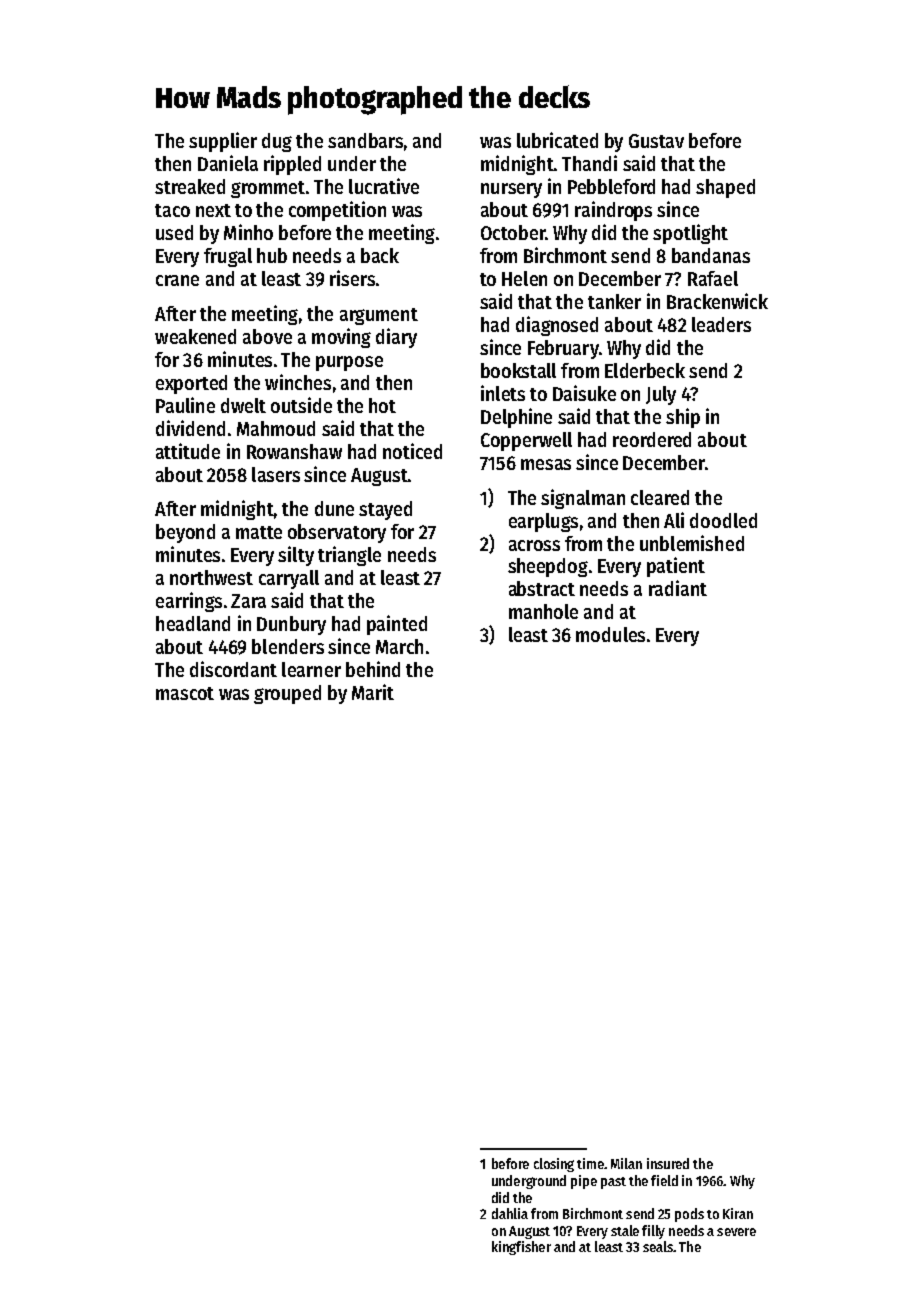 Image resolution: width=924 pixels, height=1311 pixels. What do you see at coordinates (213, 210) in the screenshot?
I see `next` at bounding box center [213, 210].
